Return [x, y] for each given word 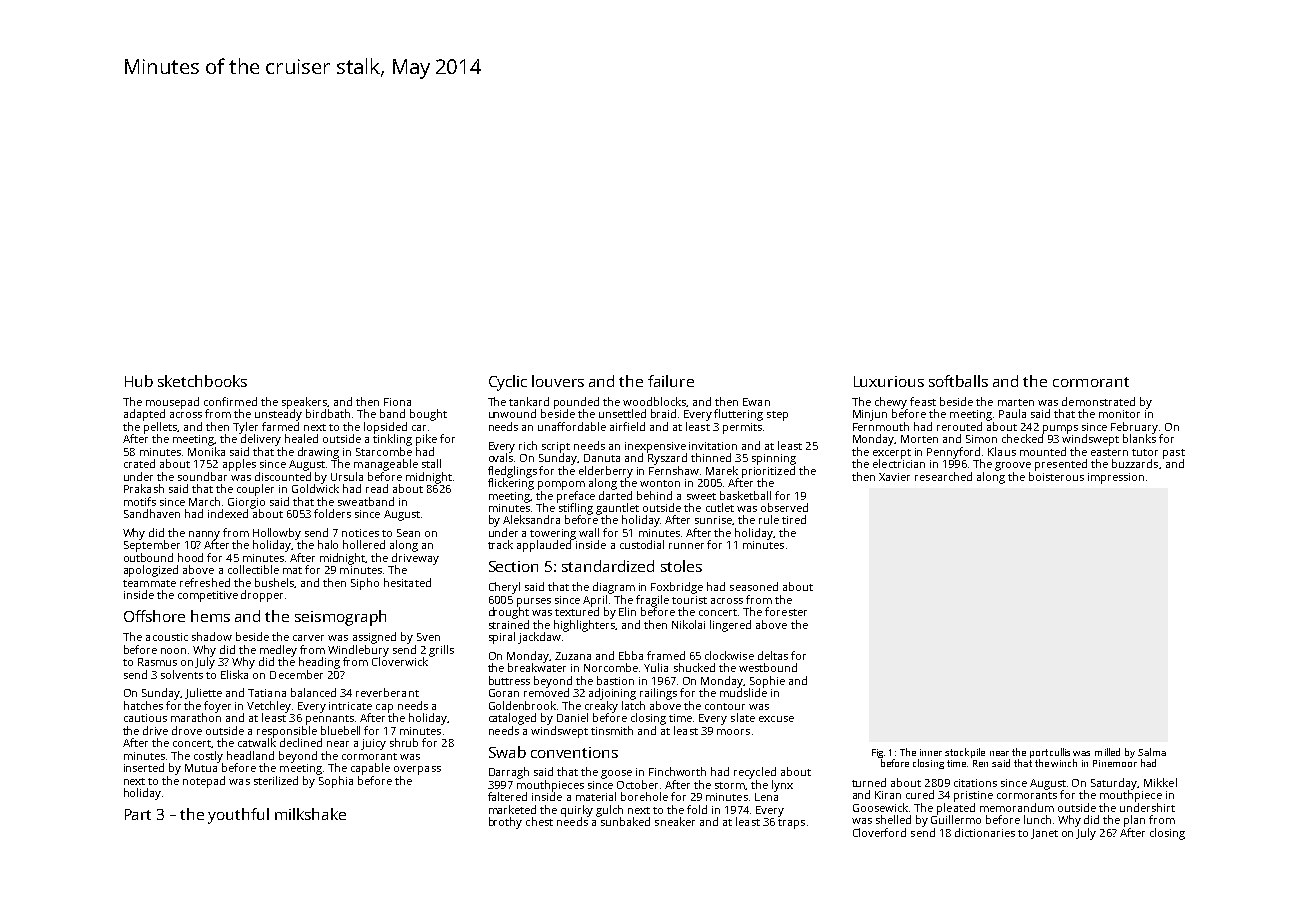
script [556, 447]
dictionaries [985, 832]
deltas [773, 655]
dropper [262, 596]
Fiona [397, 402]
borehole [644, 796]
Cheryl [504, 588]
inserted [144, 767]
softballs [958, 381]
